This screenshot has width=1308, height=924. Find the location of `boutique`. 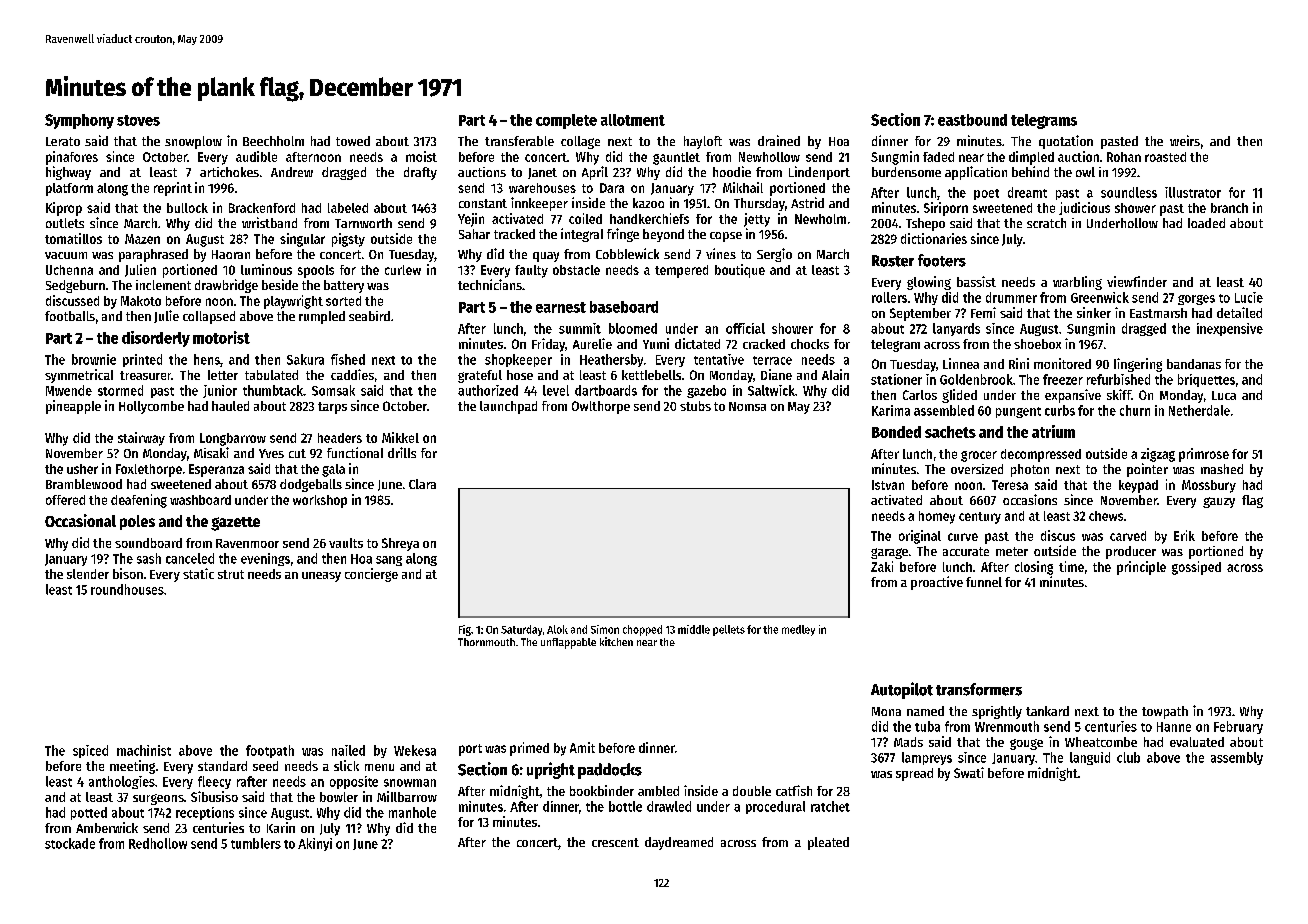

boutique is located at coordinates (740, 271).
